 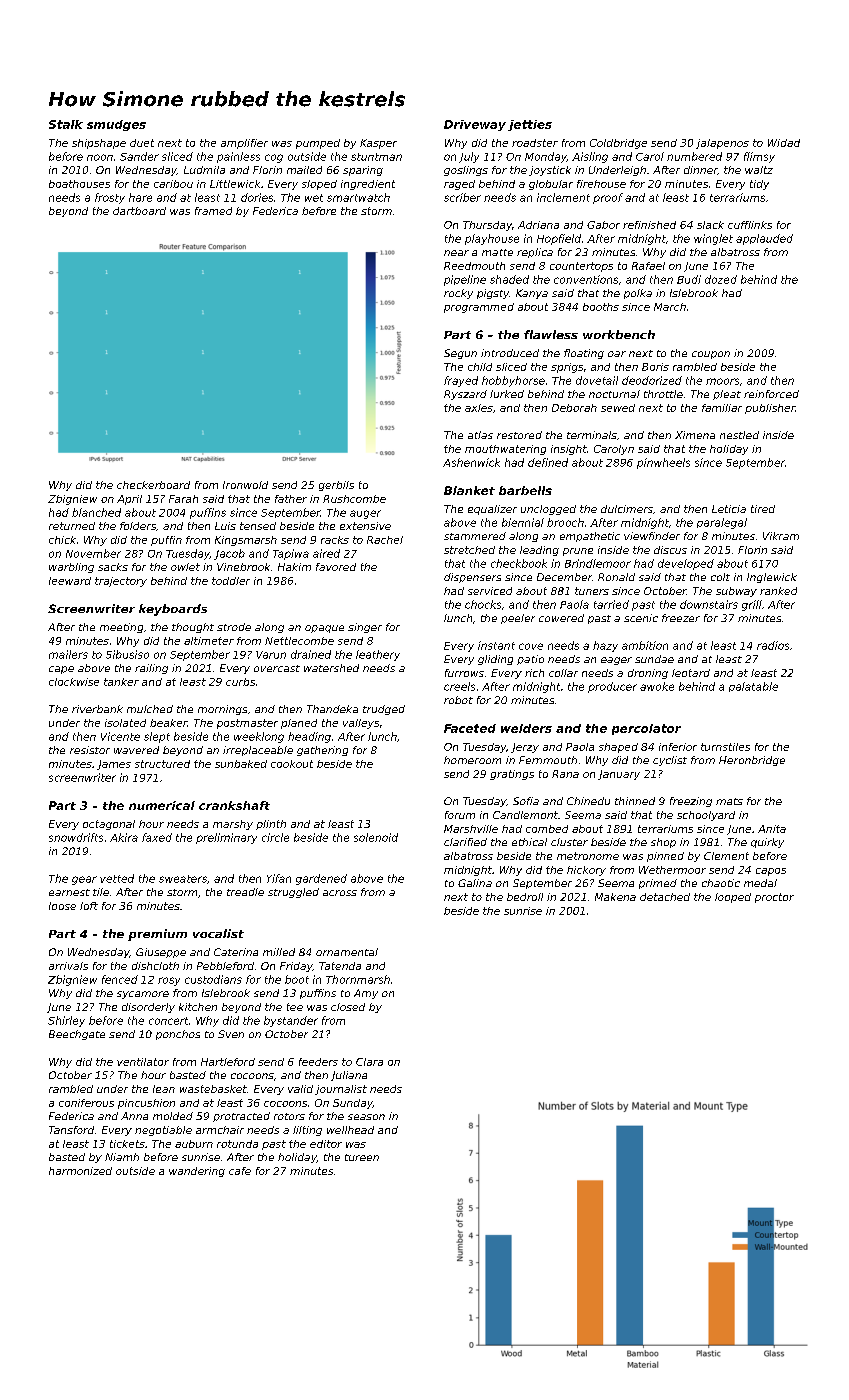 I want to click on disorderly, so click(x=148, y=1008).
